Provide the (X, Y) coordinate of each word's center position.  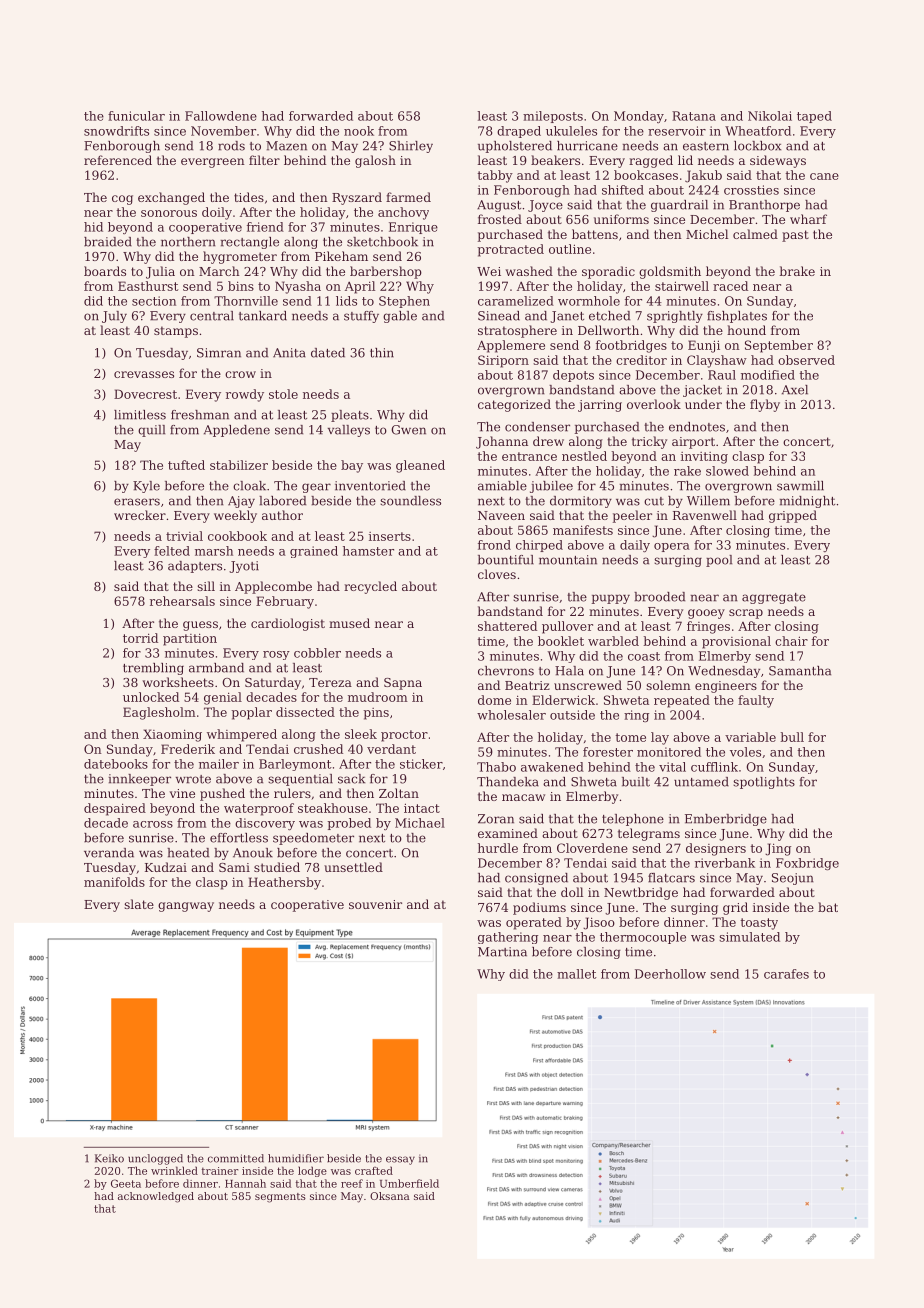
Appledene (237, 431)
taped (814, 117)
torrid (140, 638)
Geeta (126, 1183)
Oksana (390, 1196)
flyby (765, 405)
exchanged (171, 198)
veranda (109, 853)
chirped (539, 546)
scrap (746, 614)
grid (735, 908)
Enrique (413, 228)
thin (382, 353)
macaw (523, 797)
